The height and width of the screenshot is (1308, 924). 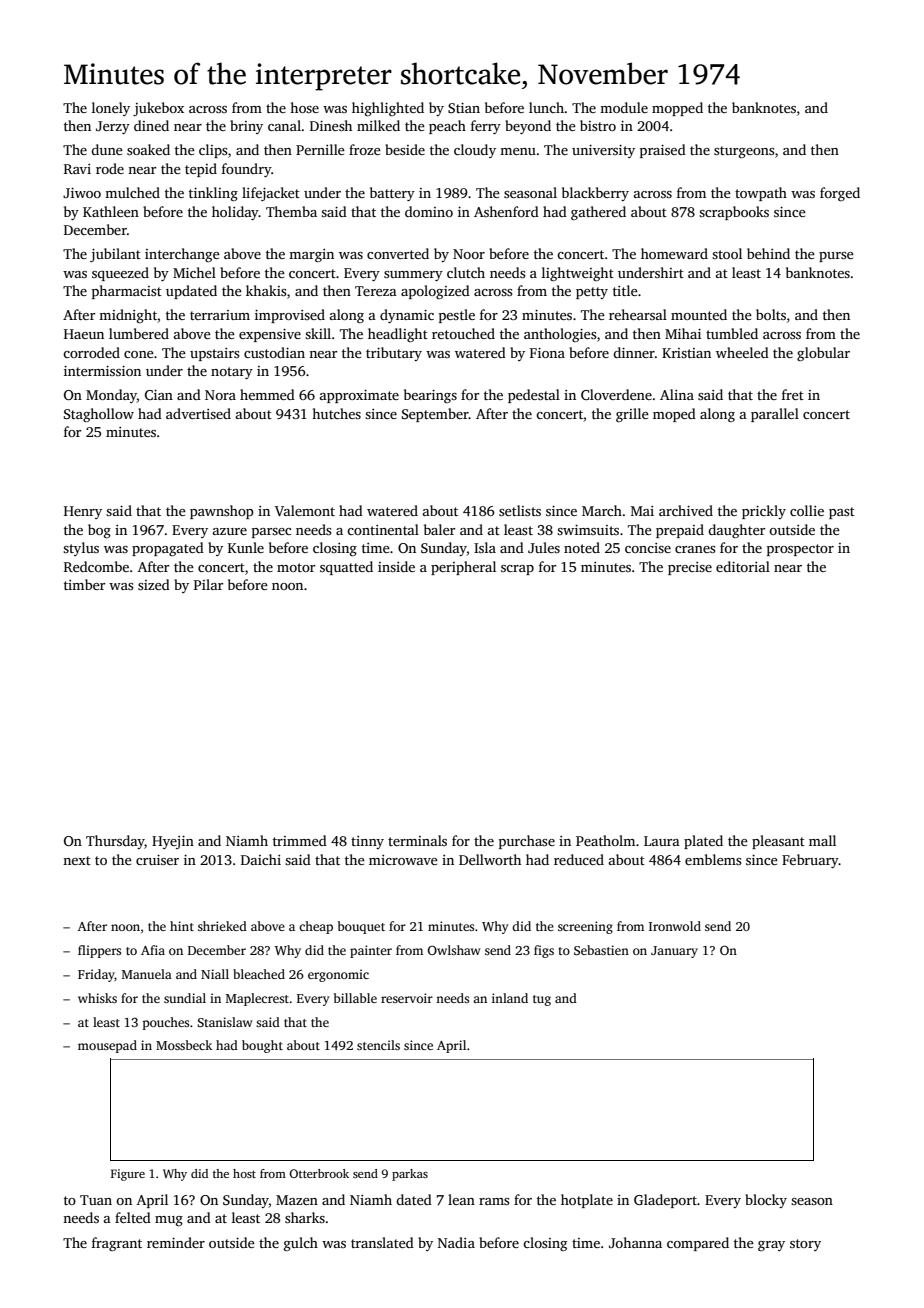 I want to click on blocky, so click(x=766, y=1201).
